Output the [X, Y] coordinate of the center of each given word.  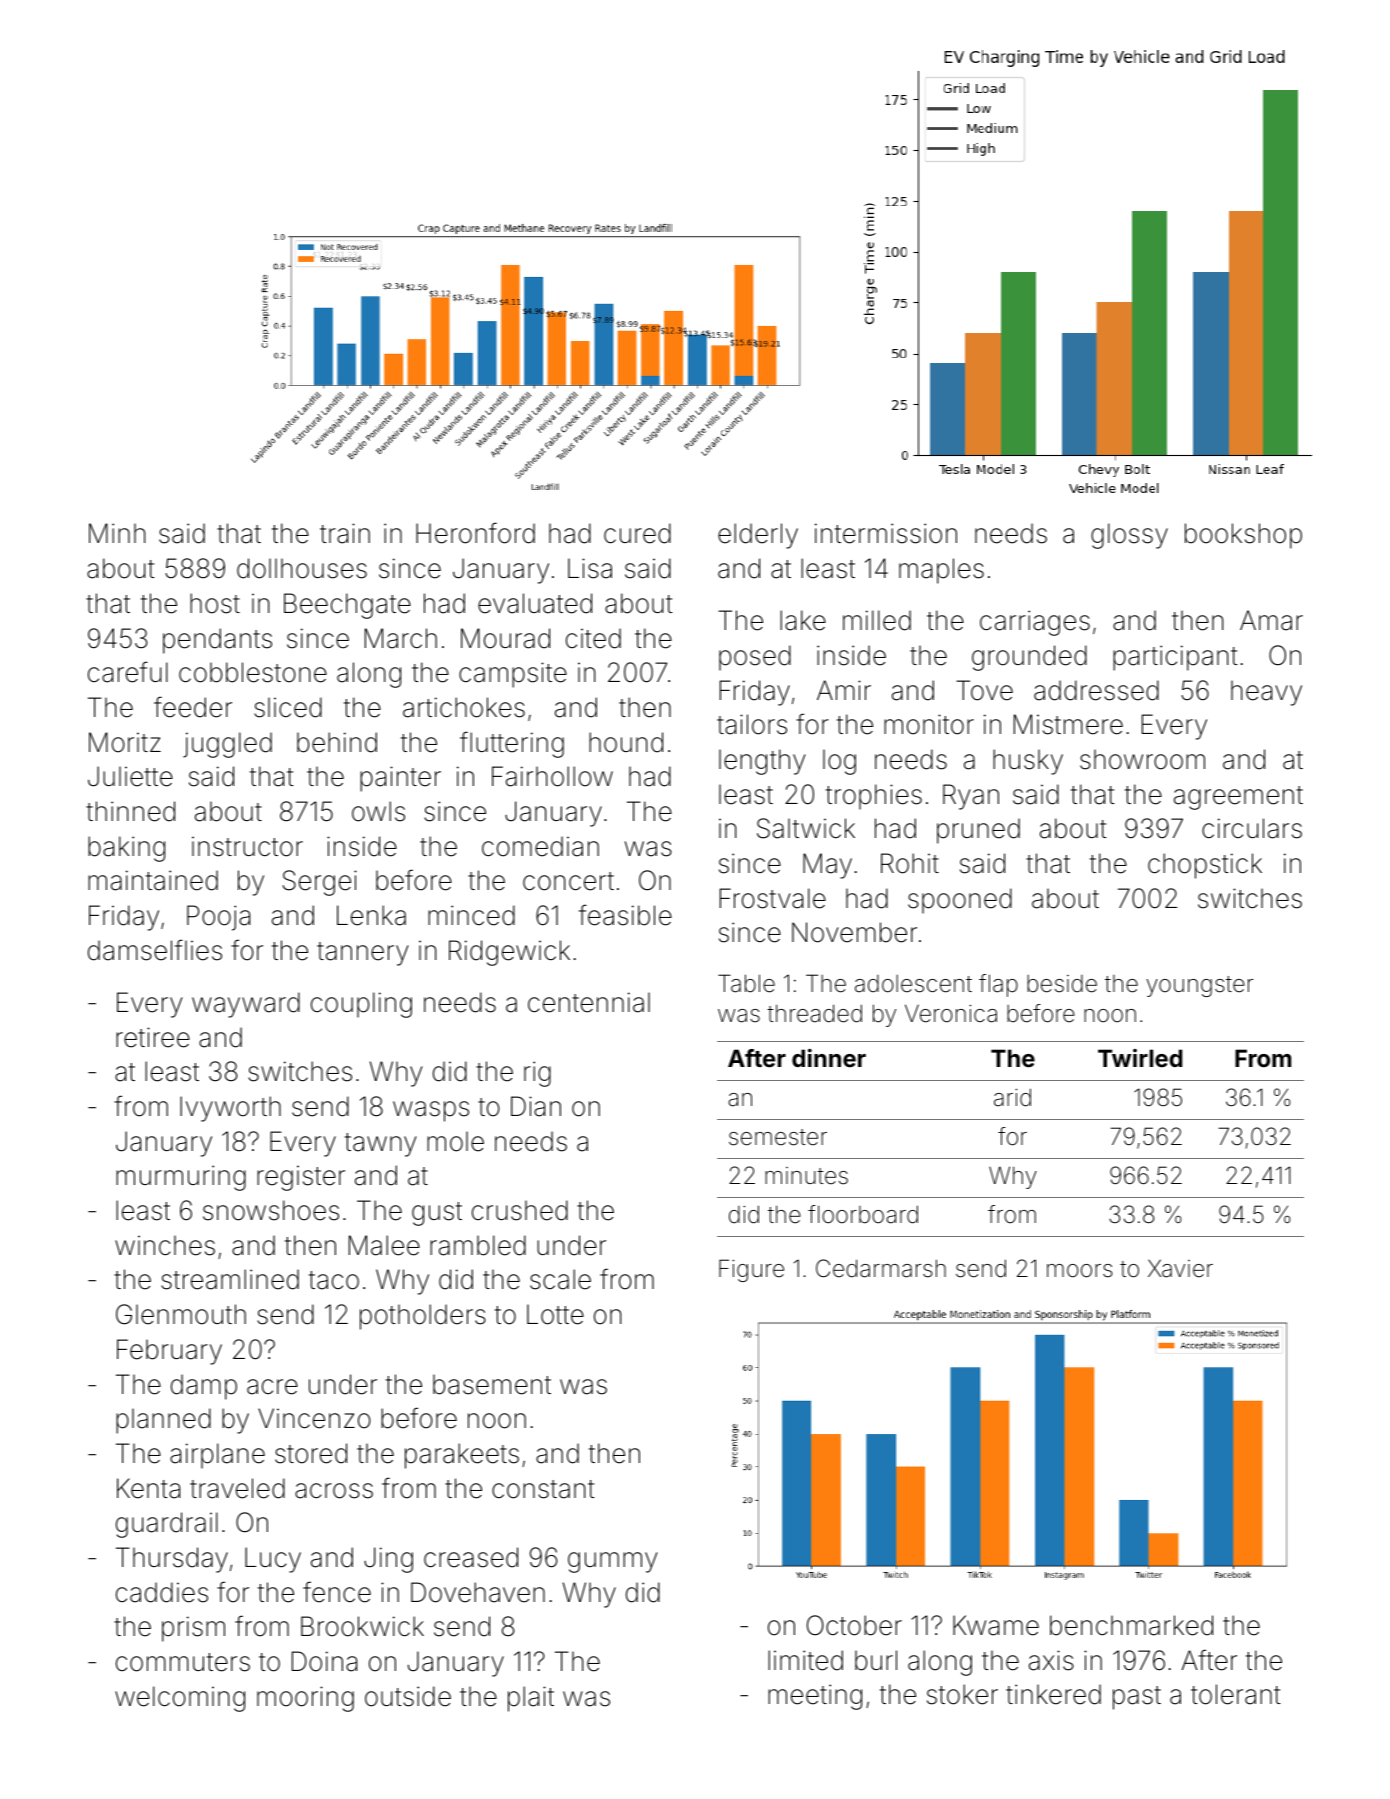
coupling [361, 1005]
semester [778, 1137]
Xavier [1180, 1268]
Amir [844, 690]
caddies [162, 1592]
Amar [1271, 620]
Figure [751, 1270]
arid [1012, 1097]
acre [272, 1387]
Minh [117, 533]
